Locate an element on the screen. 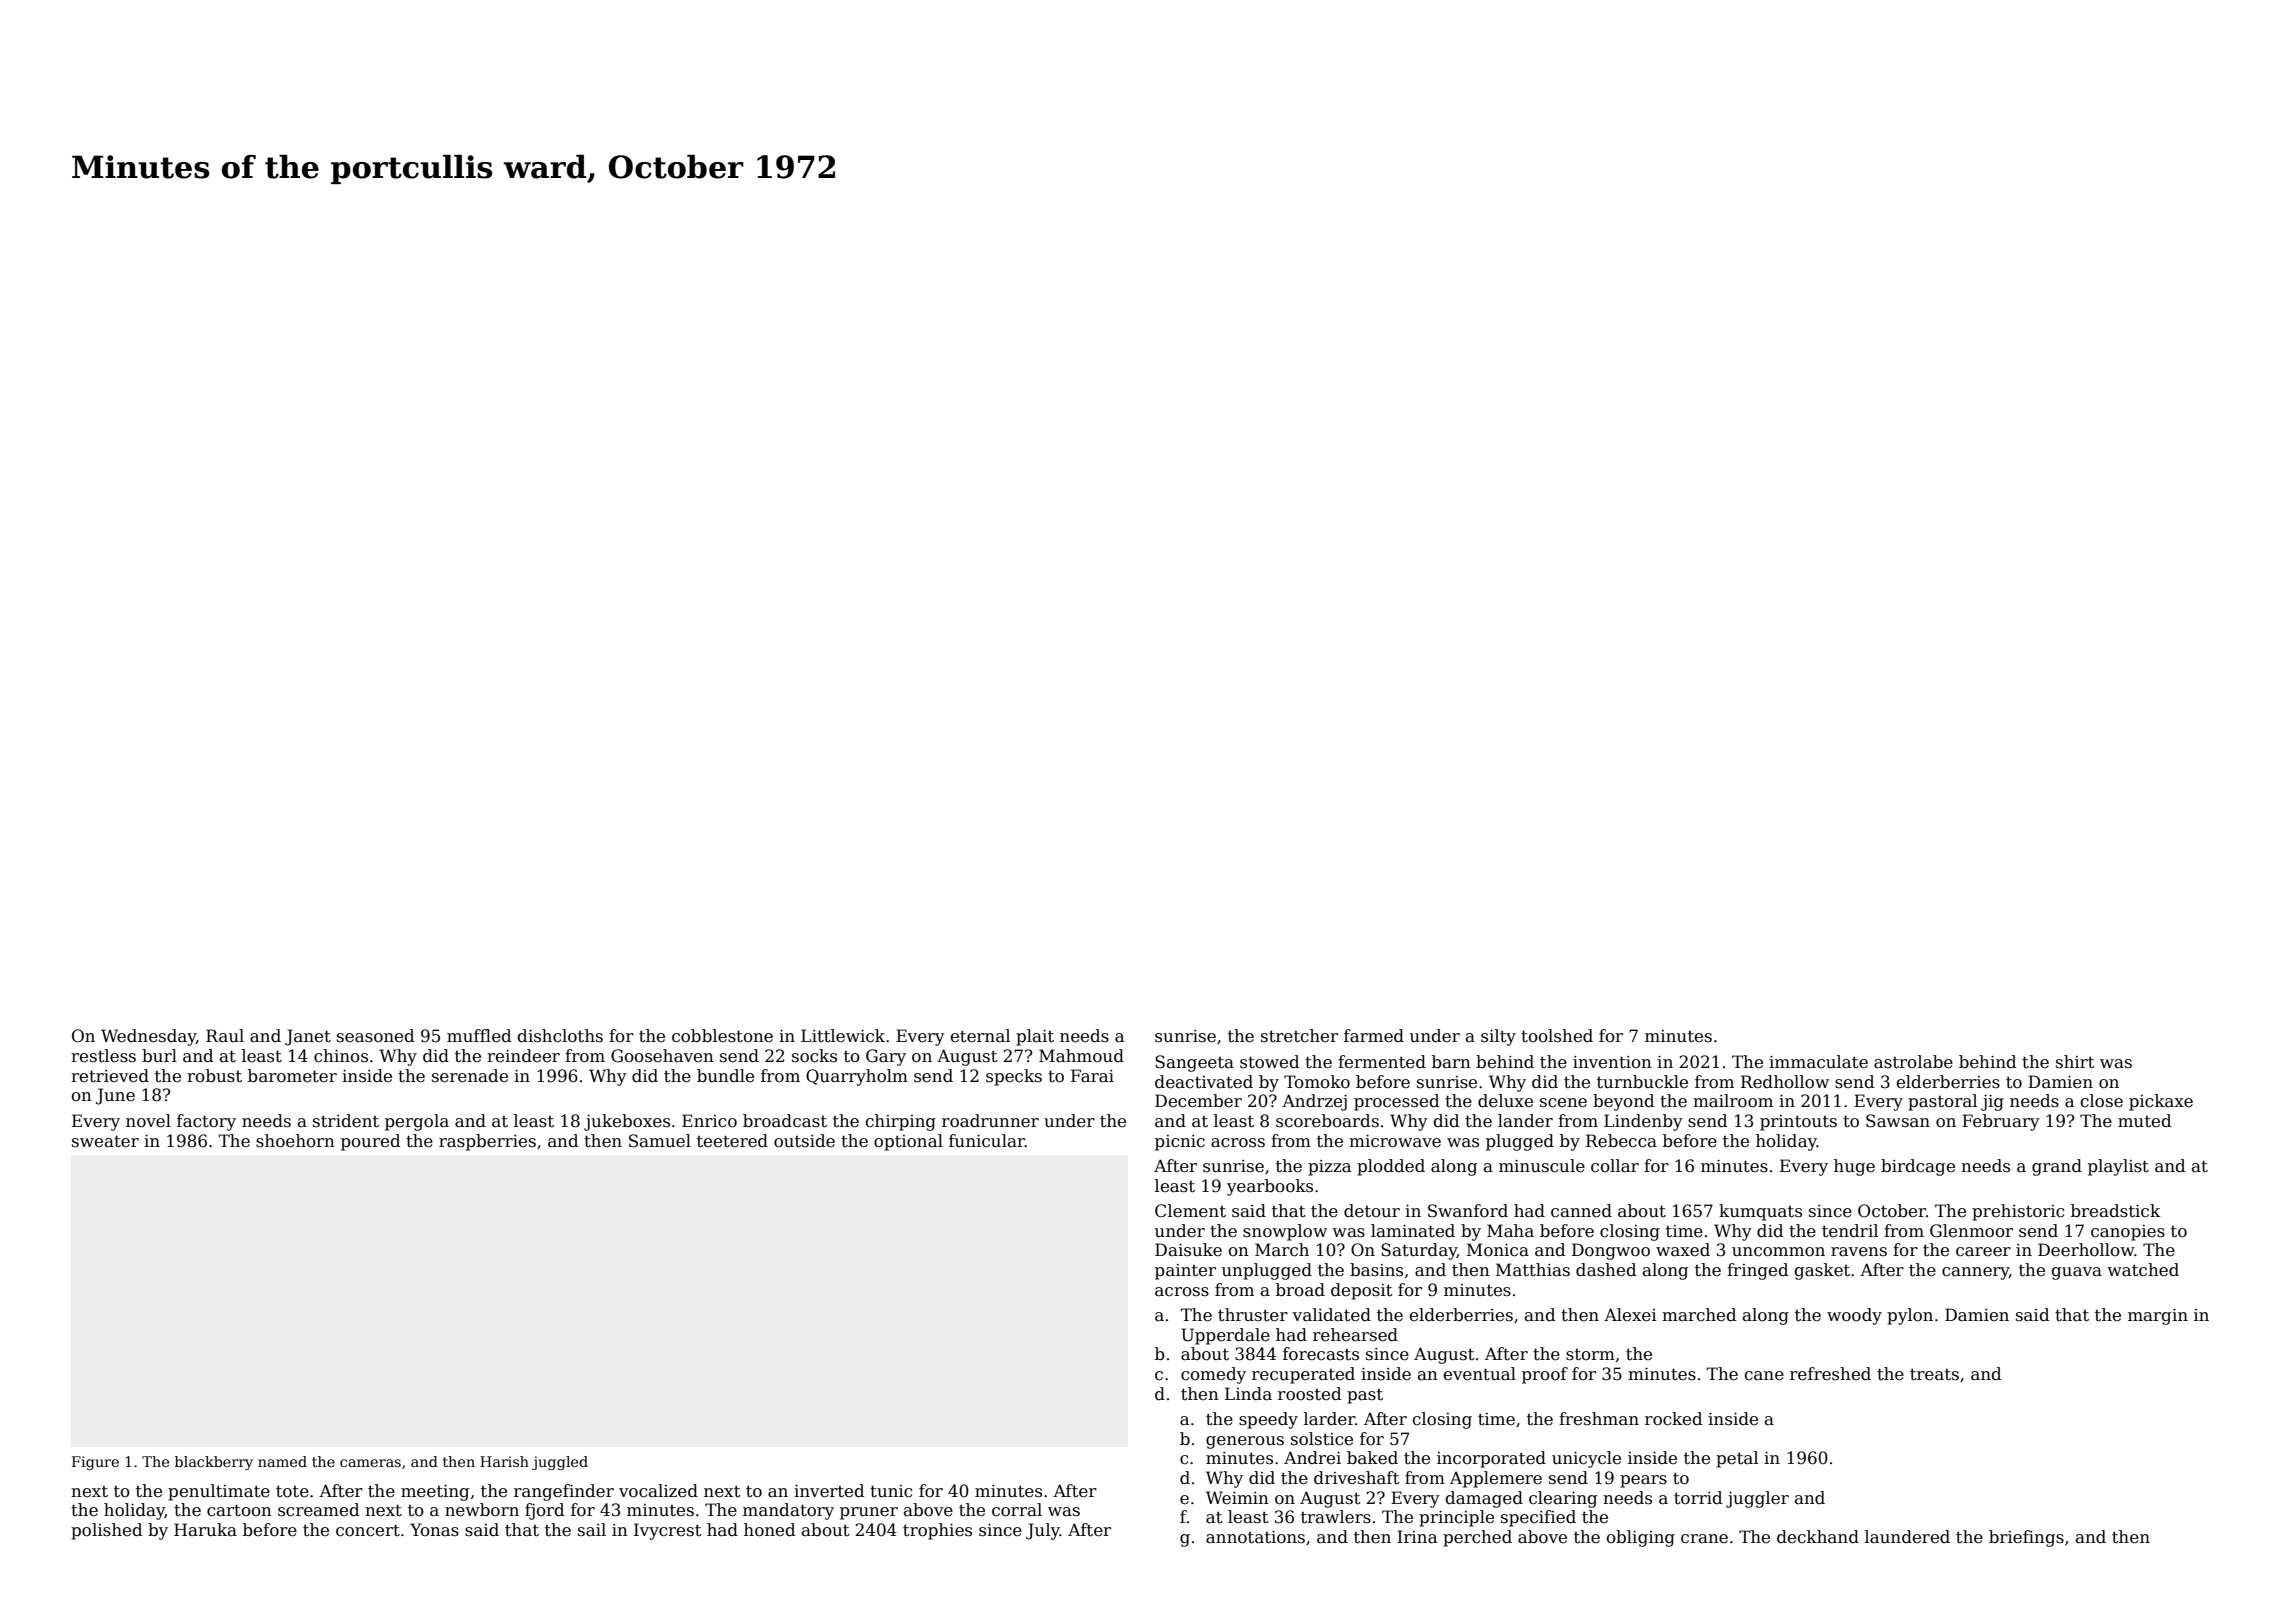  processed is located at coordinates (1397, 1102).
